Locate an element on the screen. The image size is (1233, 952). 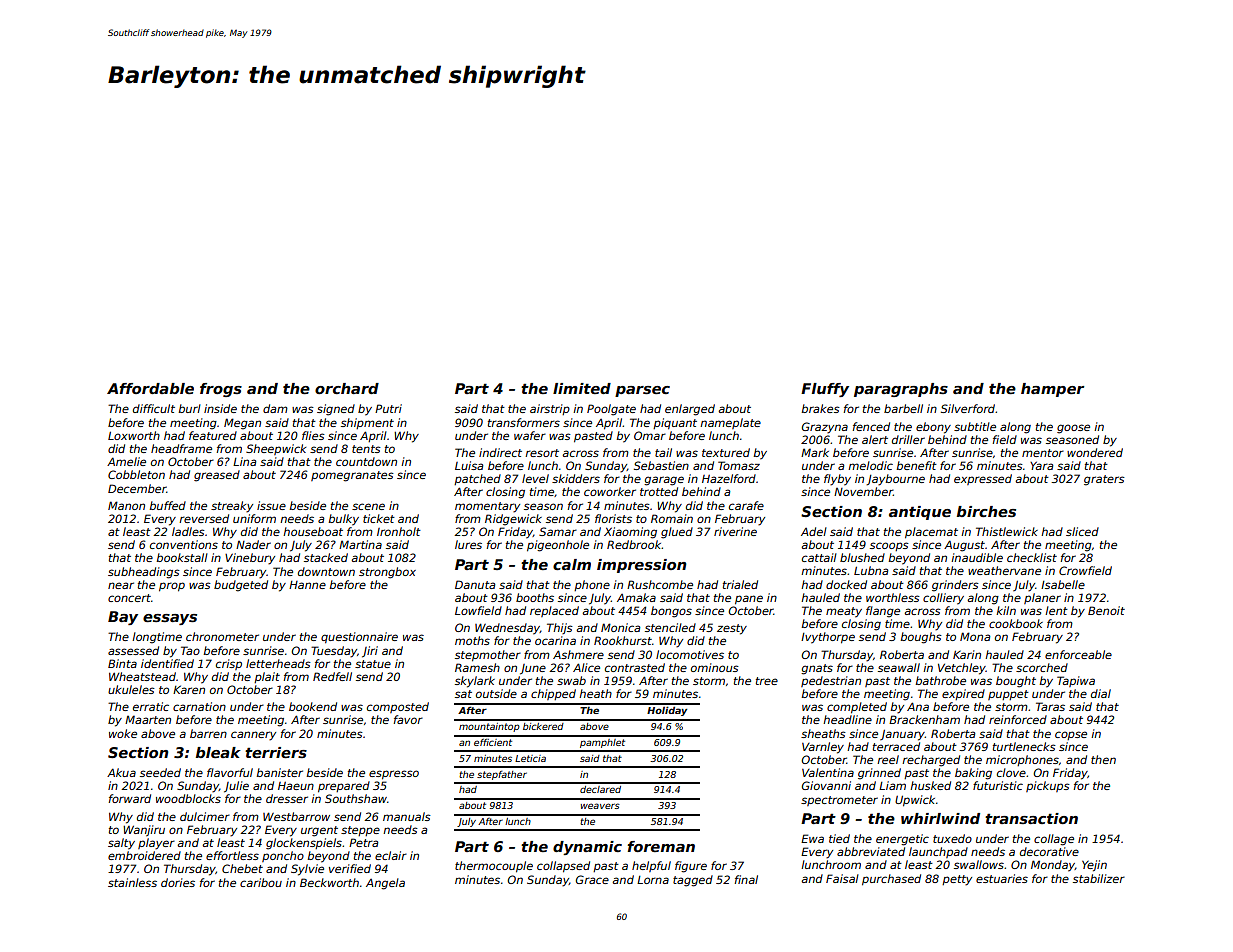
Affordable is located at coordinates (150, 388).
